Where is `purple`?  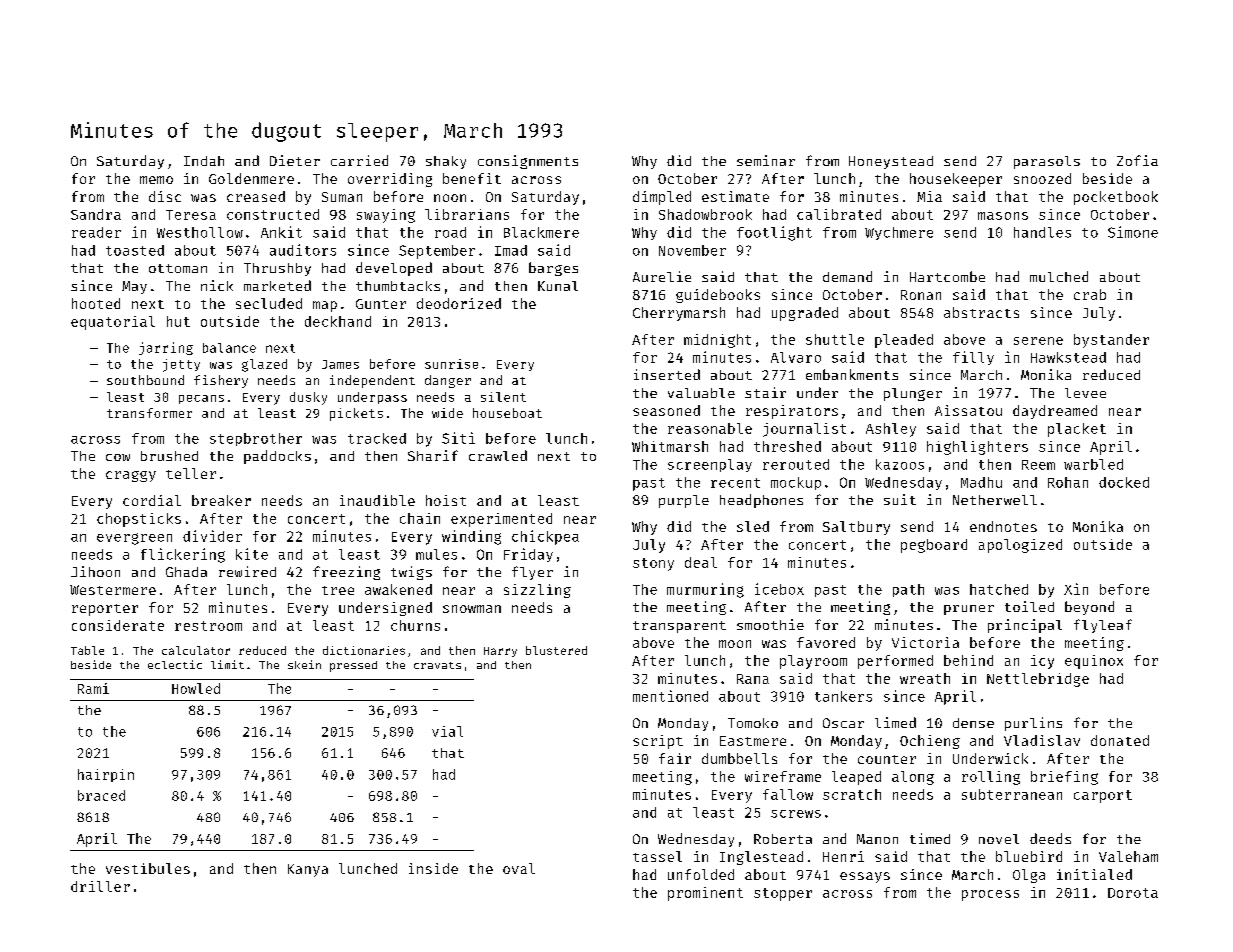 purple is located at coordinates (684, 501).
